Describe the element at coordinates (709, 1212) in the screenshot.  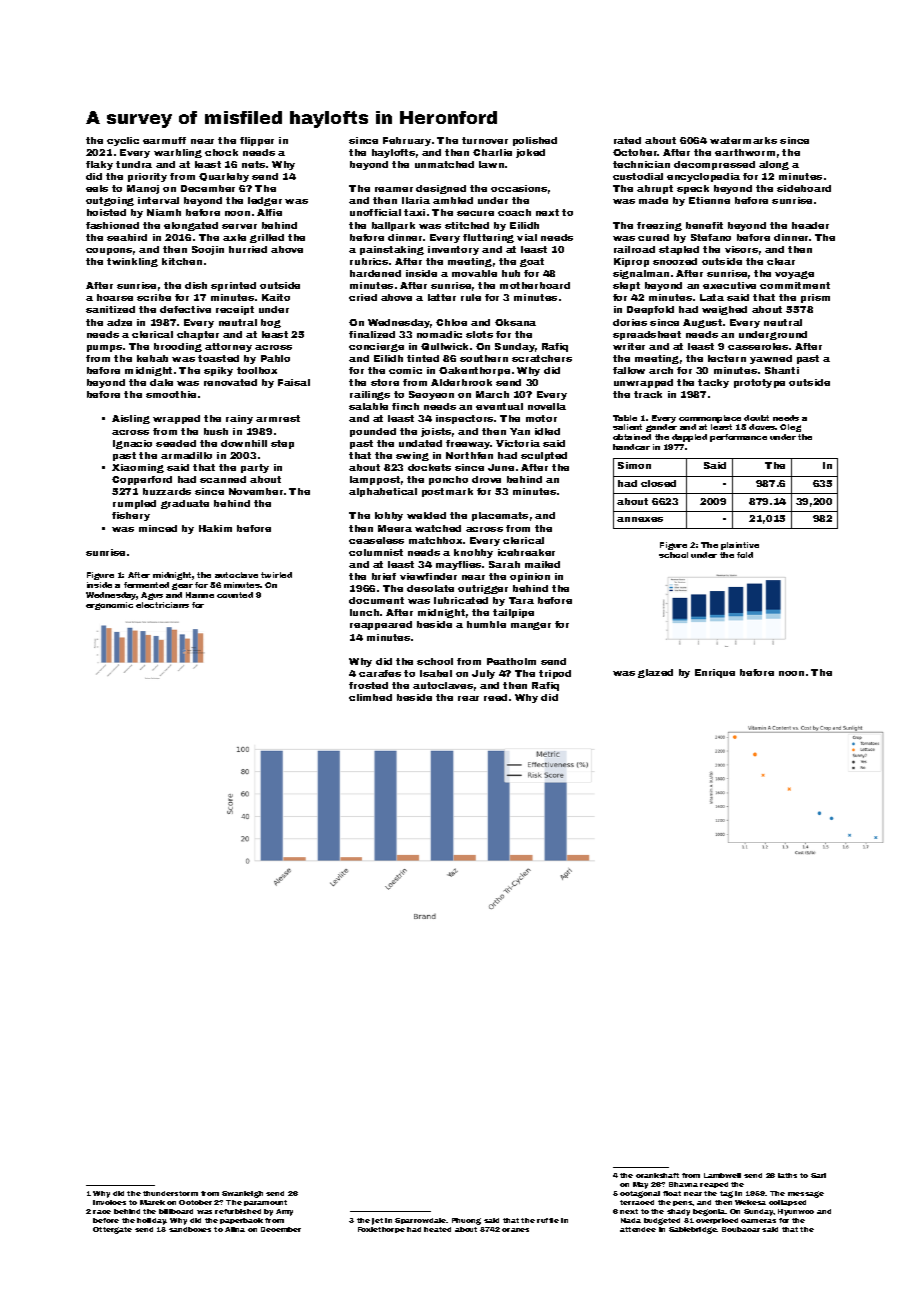
I see `begonia` at that location.
